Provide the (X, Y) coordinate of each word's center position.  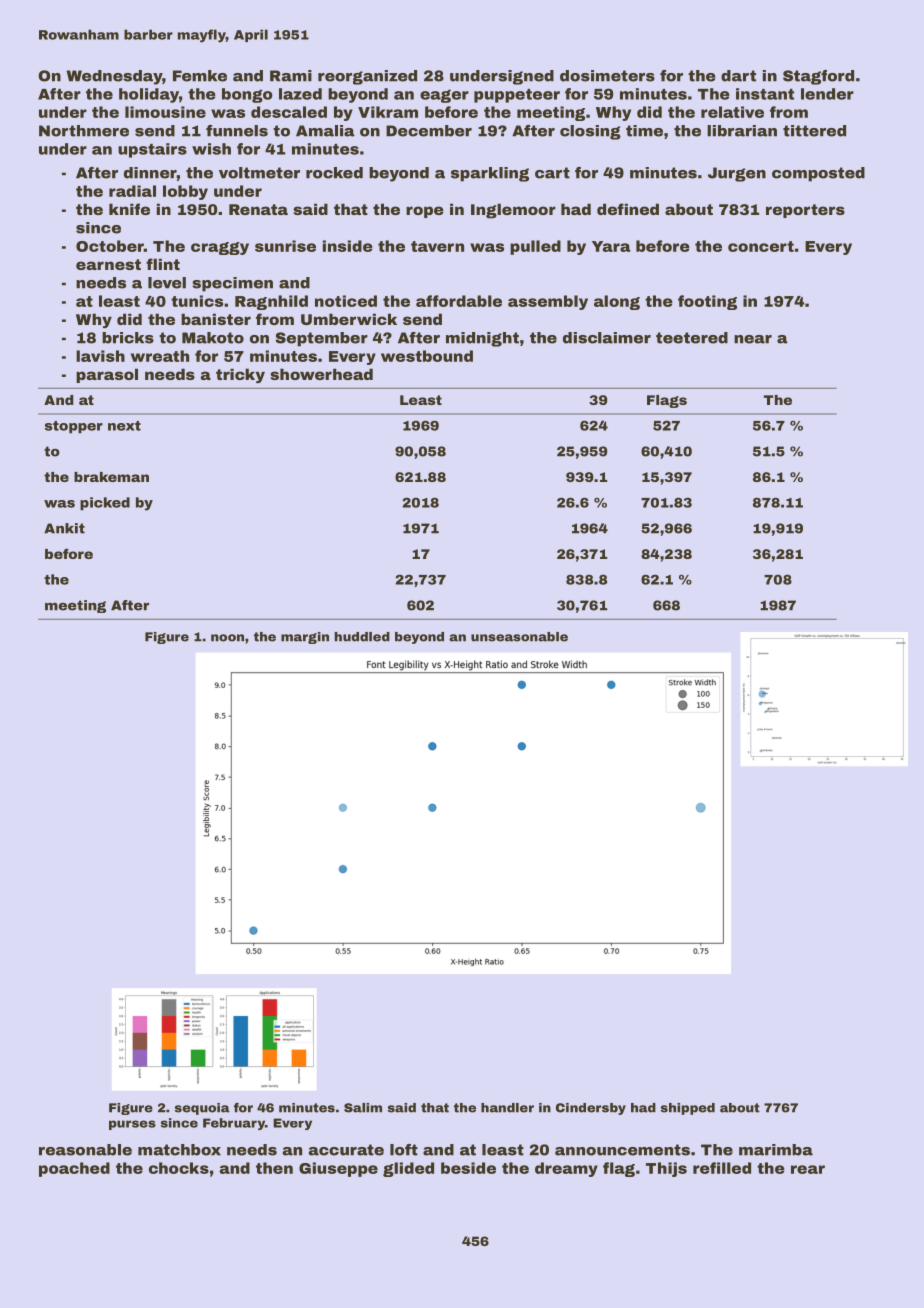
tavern (437, 246)
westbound (427, 356)
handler (507, 1108)
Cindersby (591, 1109)
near (753, 339)
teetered (692, 338)
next (124, 426)
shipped (688, 1109)
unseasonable (519, 637)
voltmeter (259, 173)
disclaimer (607, 338)
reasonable (85, 1150)
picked (105, 504)
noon (227, 638)
